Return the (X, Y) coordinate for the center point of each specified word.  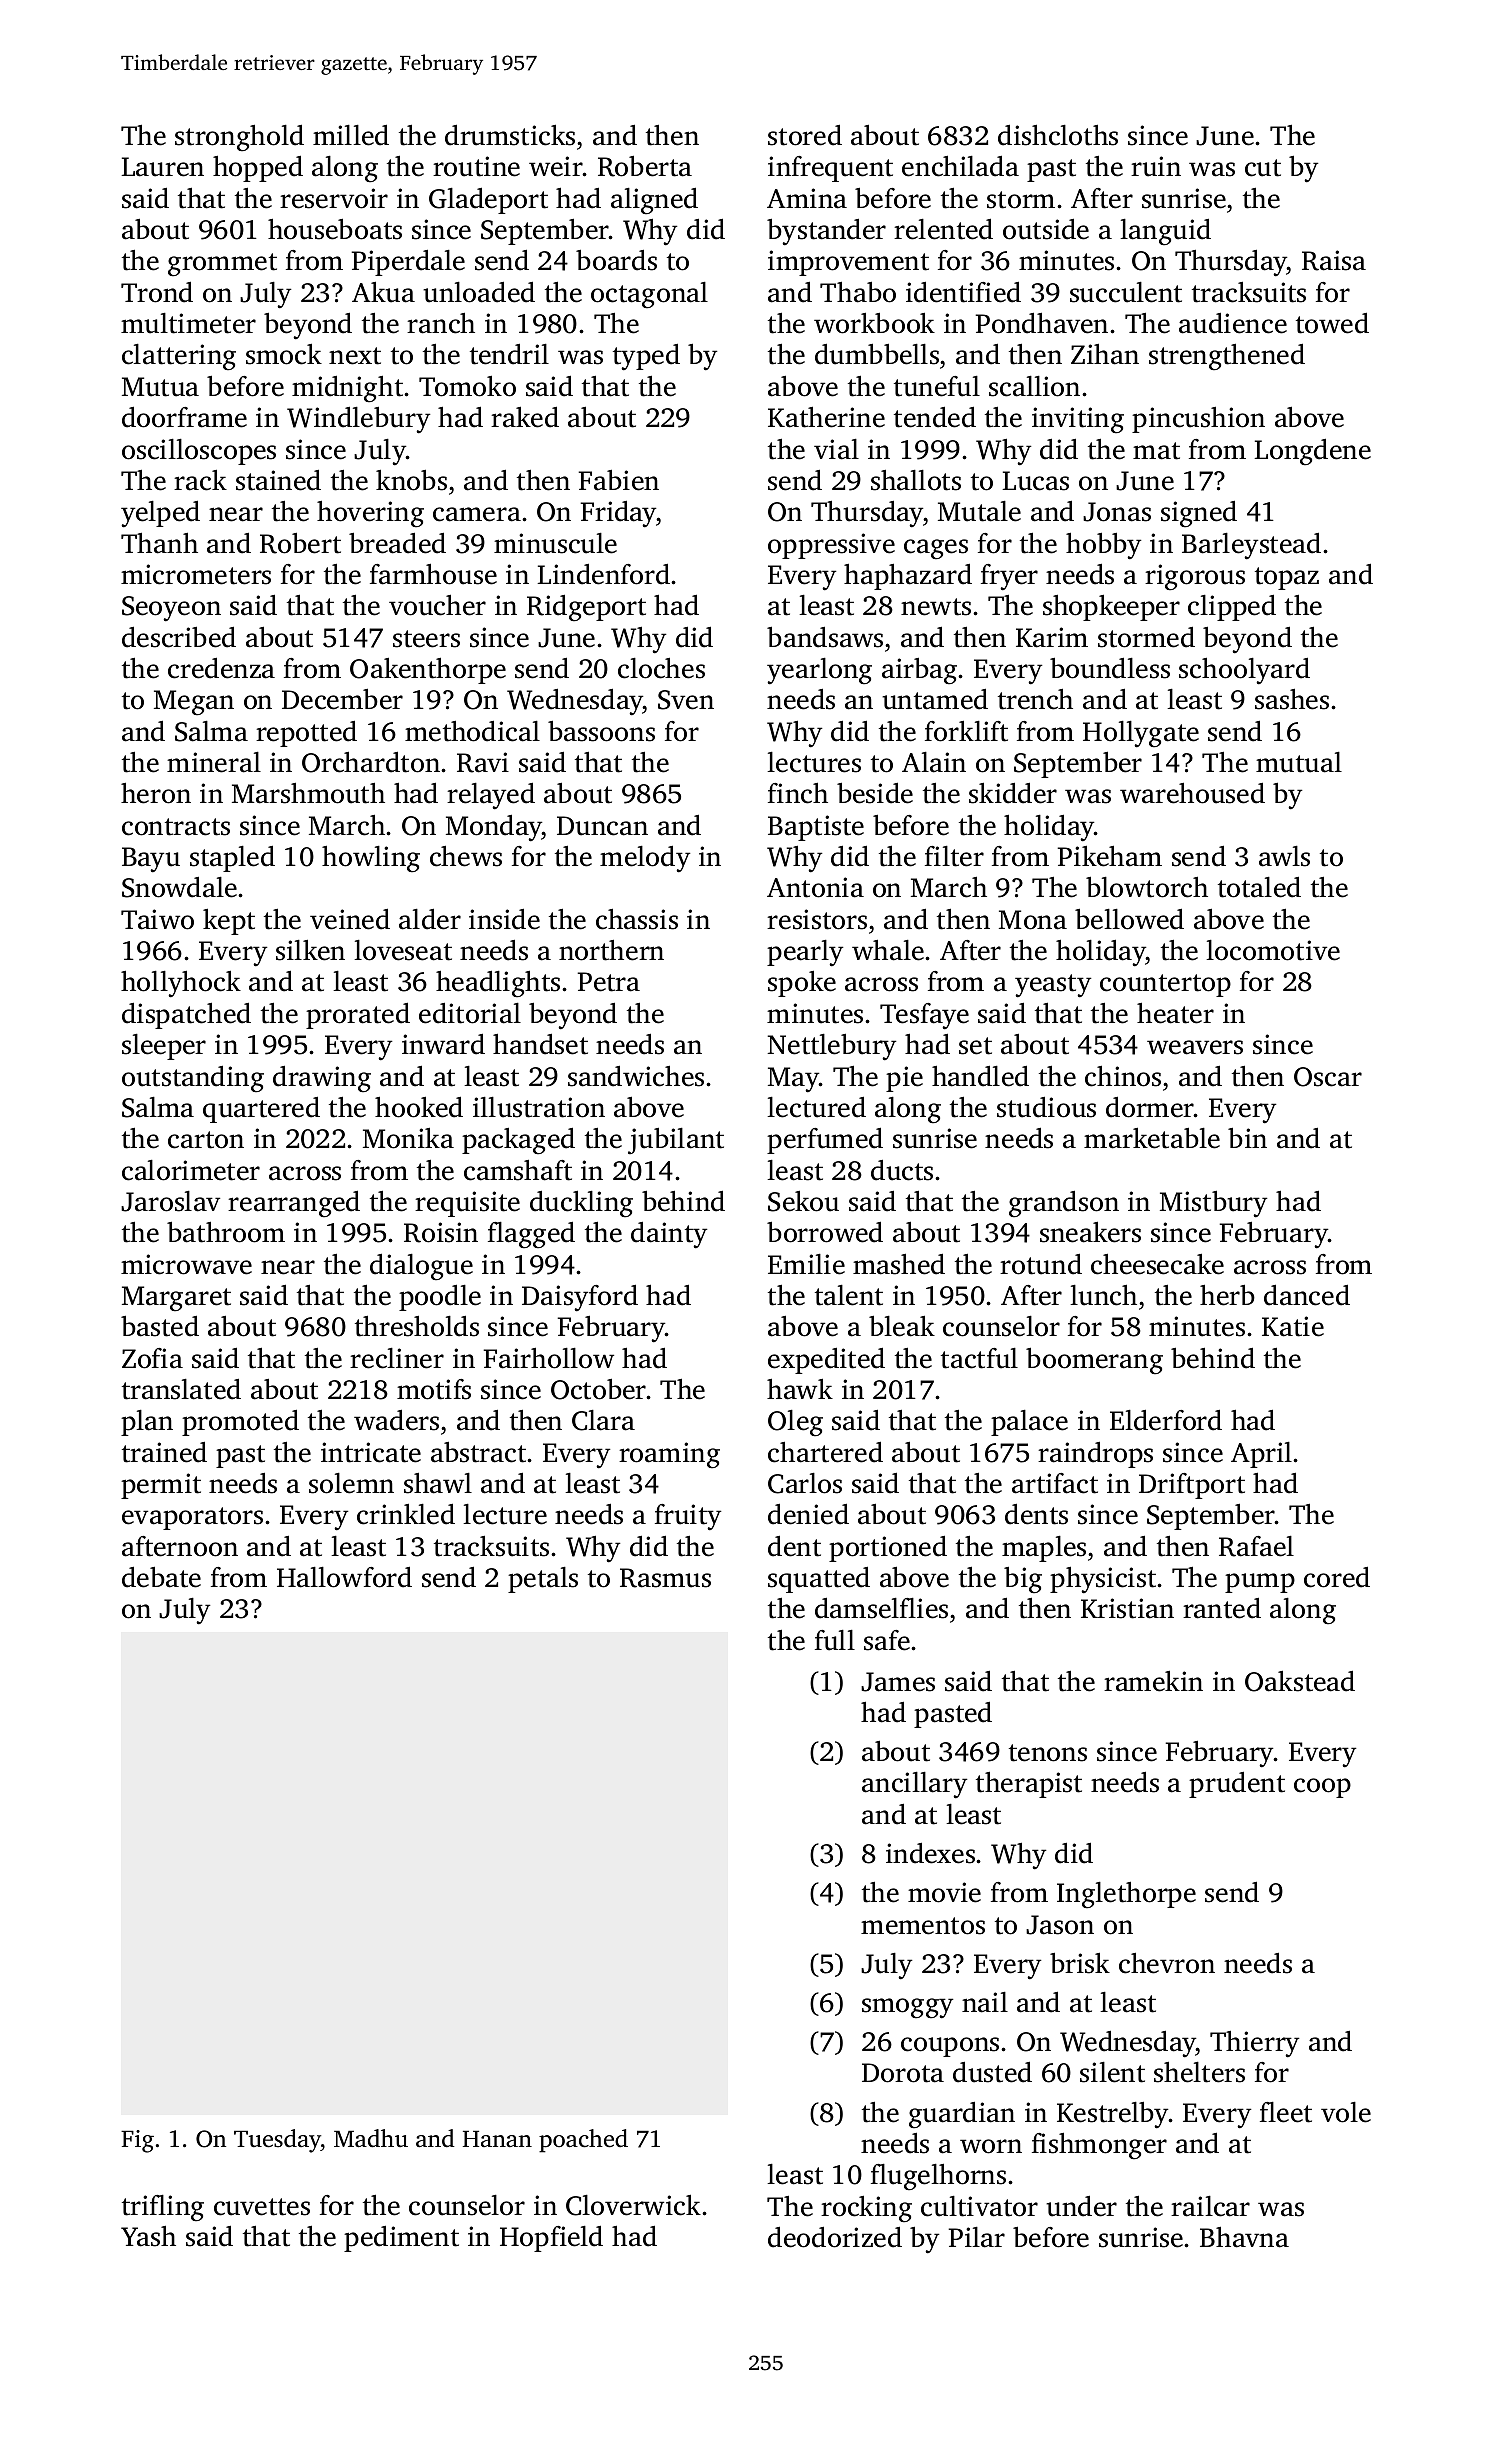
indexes (930, 1853)
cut (1263, 168)
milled (351, 135)
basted (160, 1326)
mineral (214, 762)
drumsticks (510, 135)
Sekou (803, 1201)
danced (1307, 1295)
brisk (1080, 1963)
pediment (401, 2238)
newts (936, 607)
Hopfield (551, 2238)
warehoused (1192, 793)
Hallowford (344, 1577)
